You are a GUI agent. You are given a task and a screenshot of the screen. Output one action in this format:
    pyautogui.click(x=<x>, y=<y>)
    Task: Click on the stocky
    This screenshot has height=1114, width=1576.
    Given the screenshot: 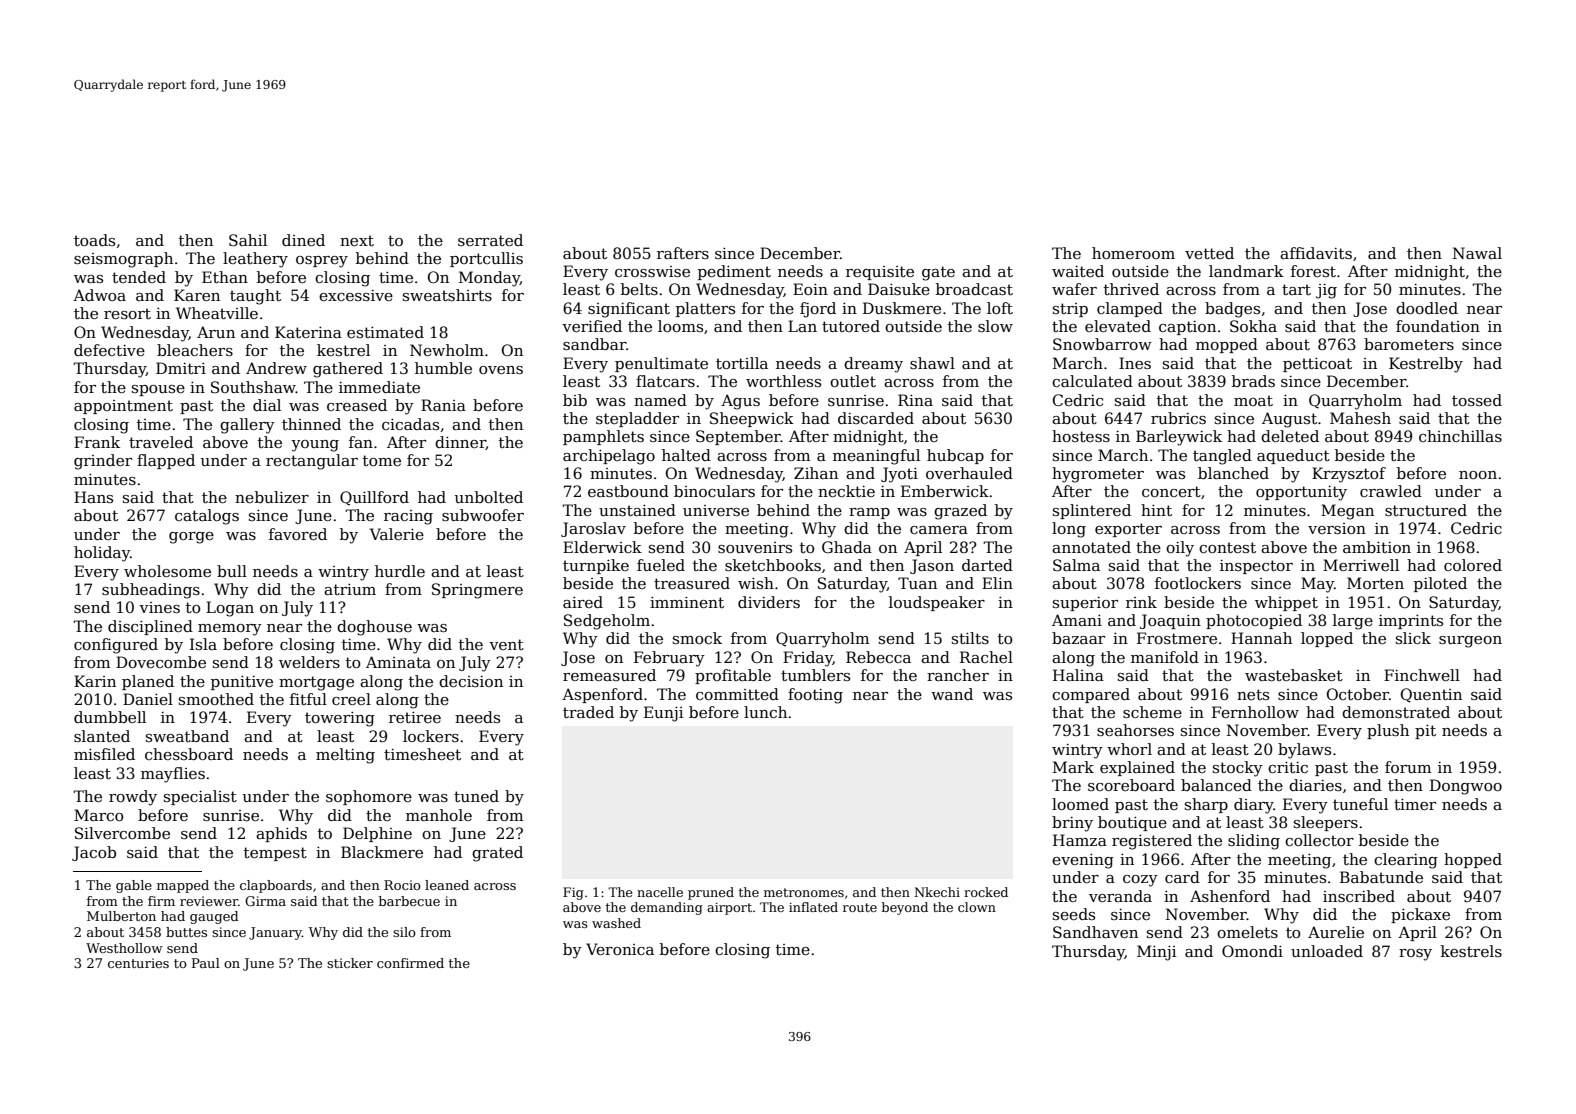 What is the action you would take?
    pyautogui.click(x=1238, y=769)
